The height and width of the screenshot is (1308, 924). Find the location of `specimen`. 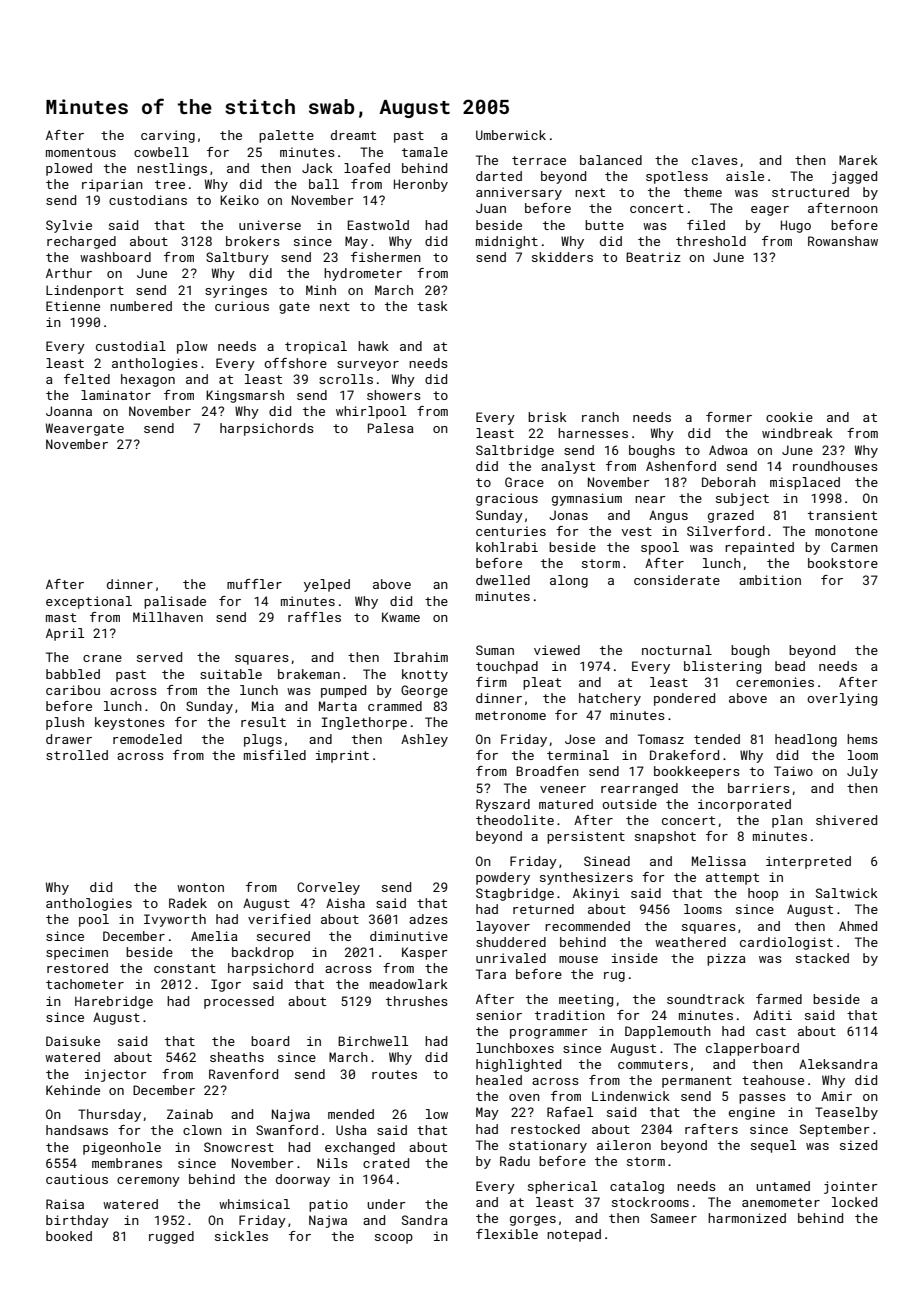

specimen is located at coordinates (77, 953).
